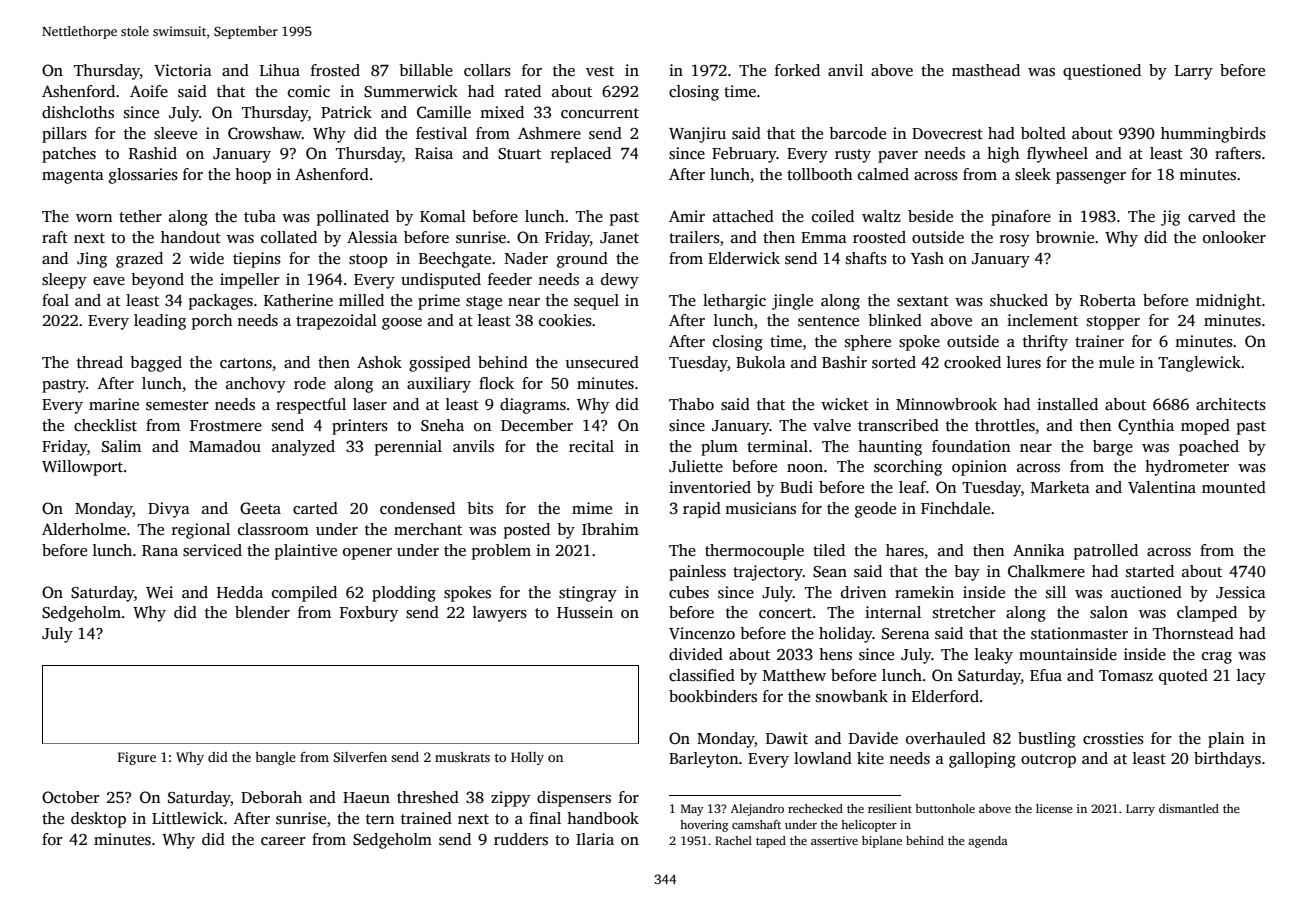 The width and height of the screenshot is (1308, 924). Describe the element at coordinates (702, 675) in the screenshot. I see `classified` at that location.
